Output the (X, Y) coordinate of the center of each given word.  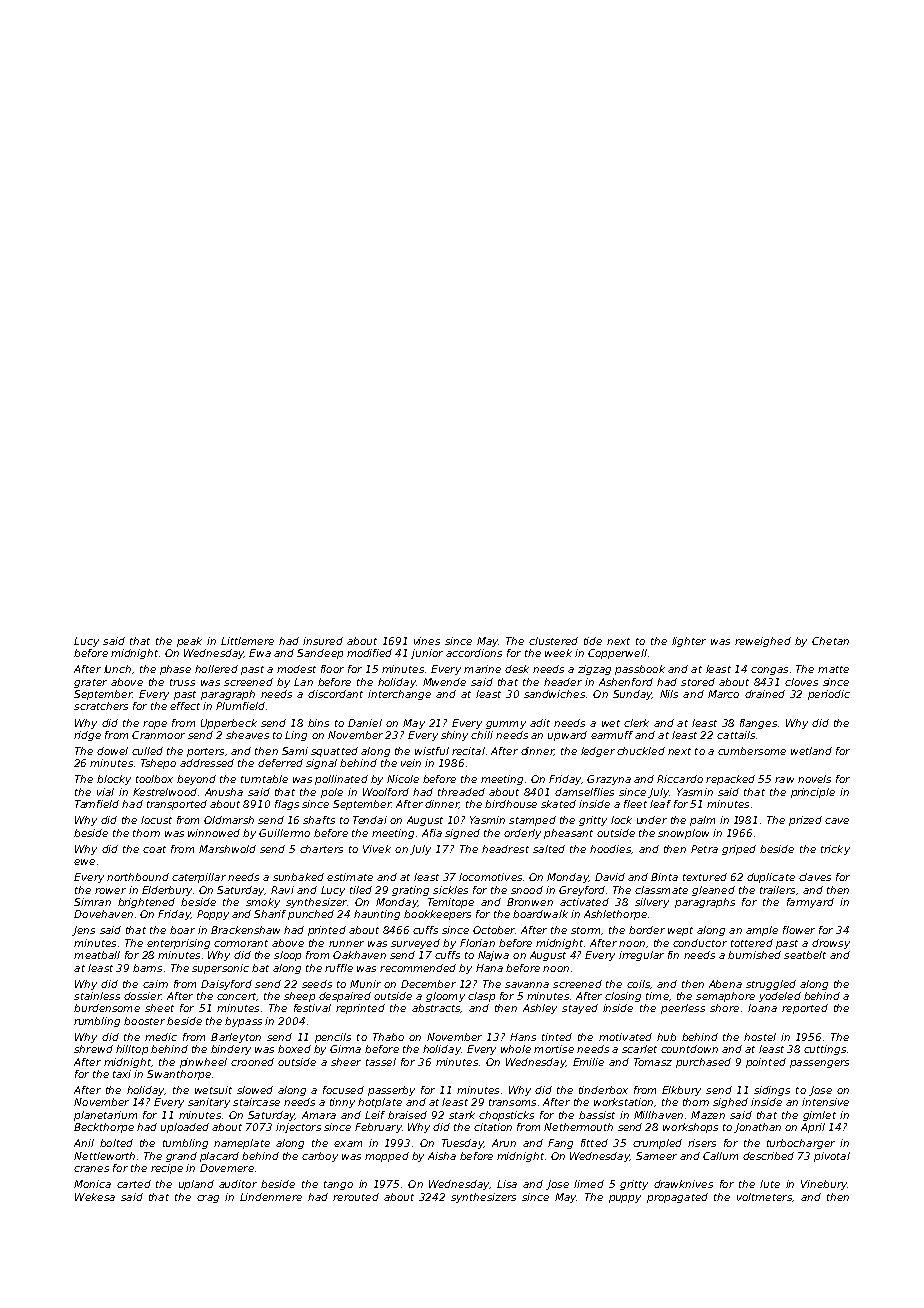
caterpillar (199, 878)
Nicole (403, 779)
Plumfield (240, 706)
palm (702, 821)
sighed (730, 1103)
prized (805, 821)
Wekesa (95, 1197)
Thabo (388, 1037)
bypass (243, 1022)
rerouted (356, 1197)
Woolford (386, 792)
